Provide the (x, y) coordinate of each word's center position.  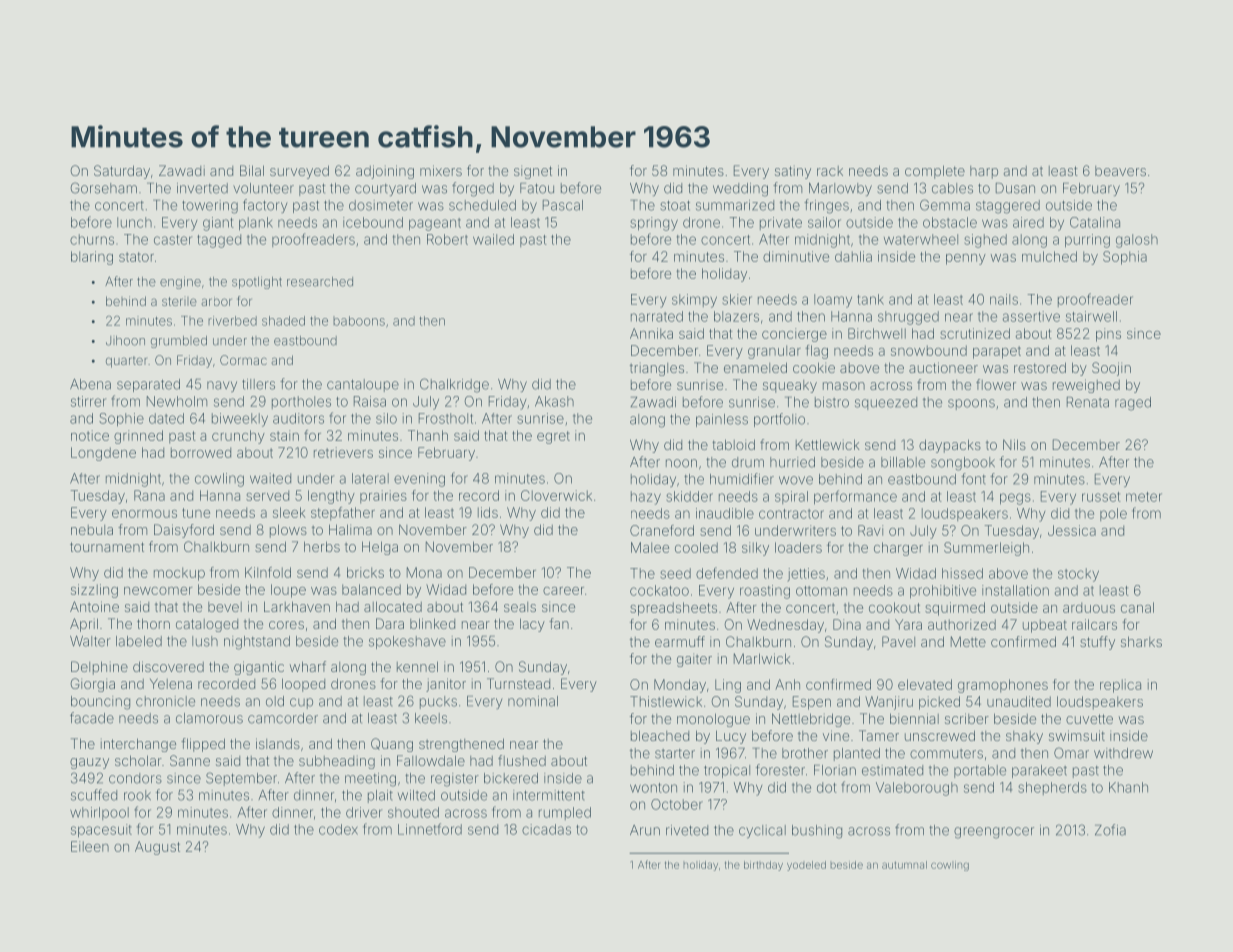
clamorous (209, 718)
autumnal (904, 865)
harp (984, 172)
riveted (687, 830)
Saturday (122, 172)
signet (533, 172)
